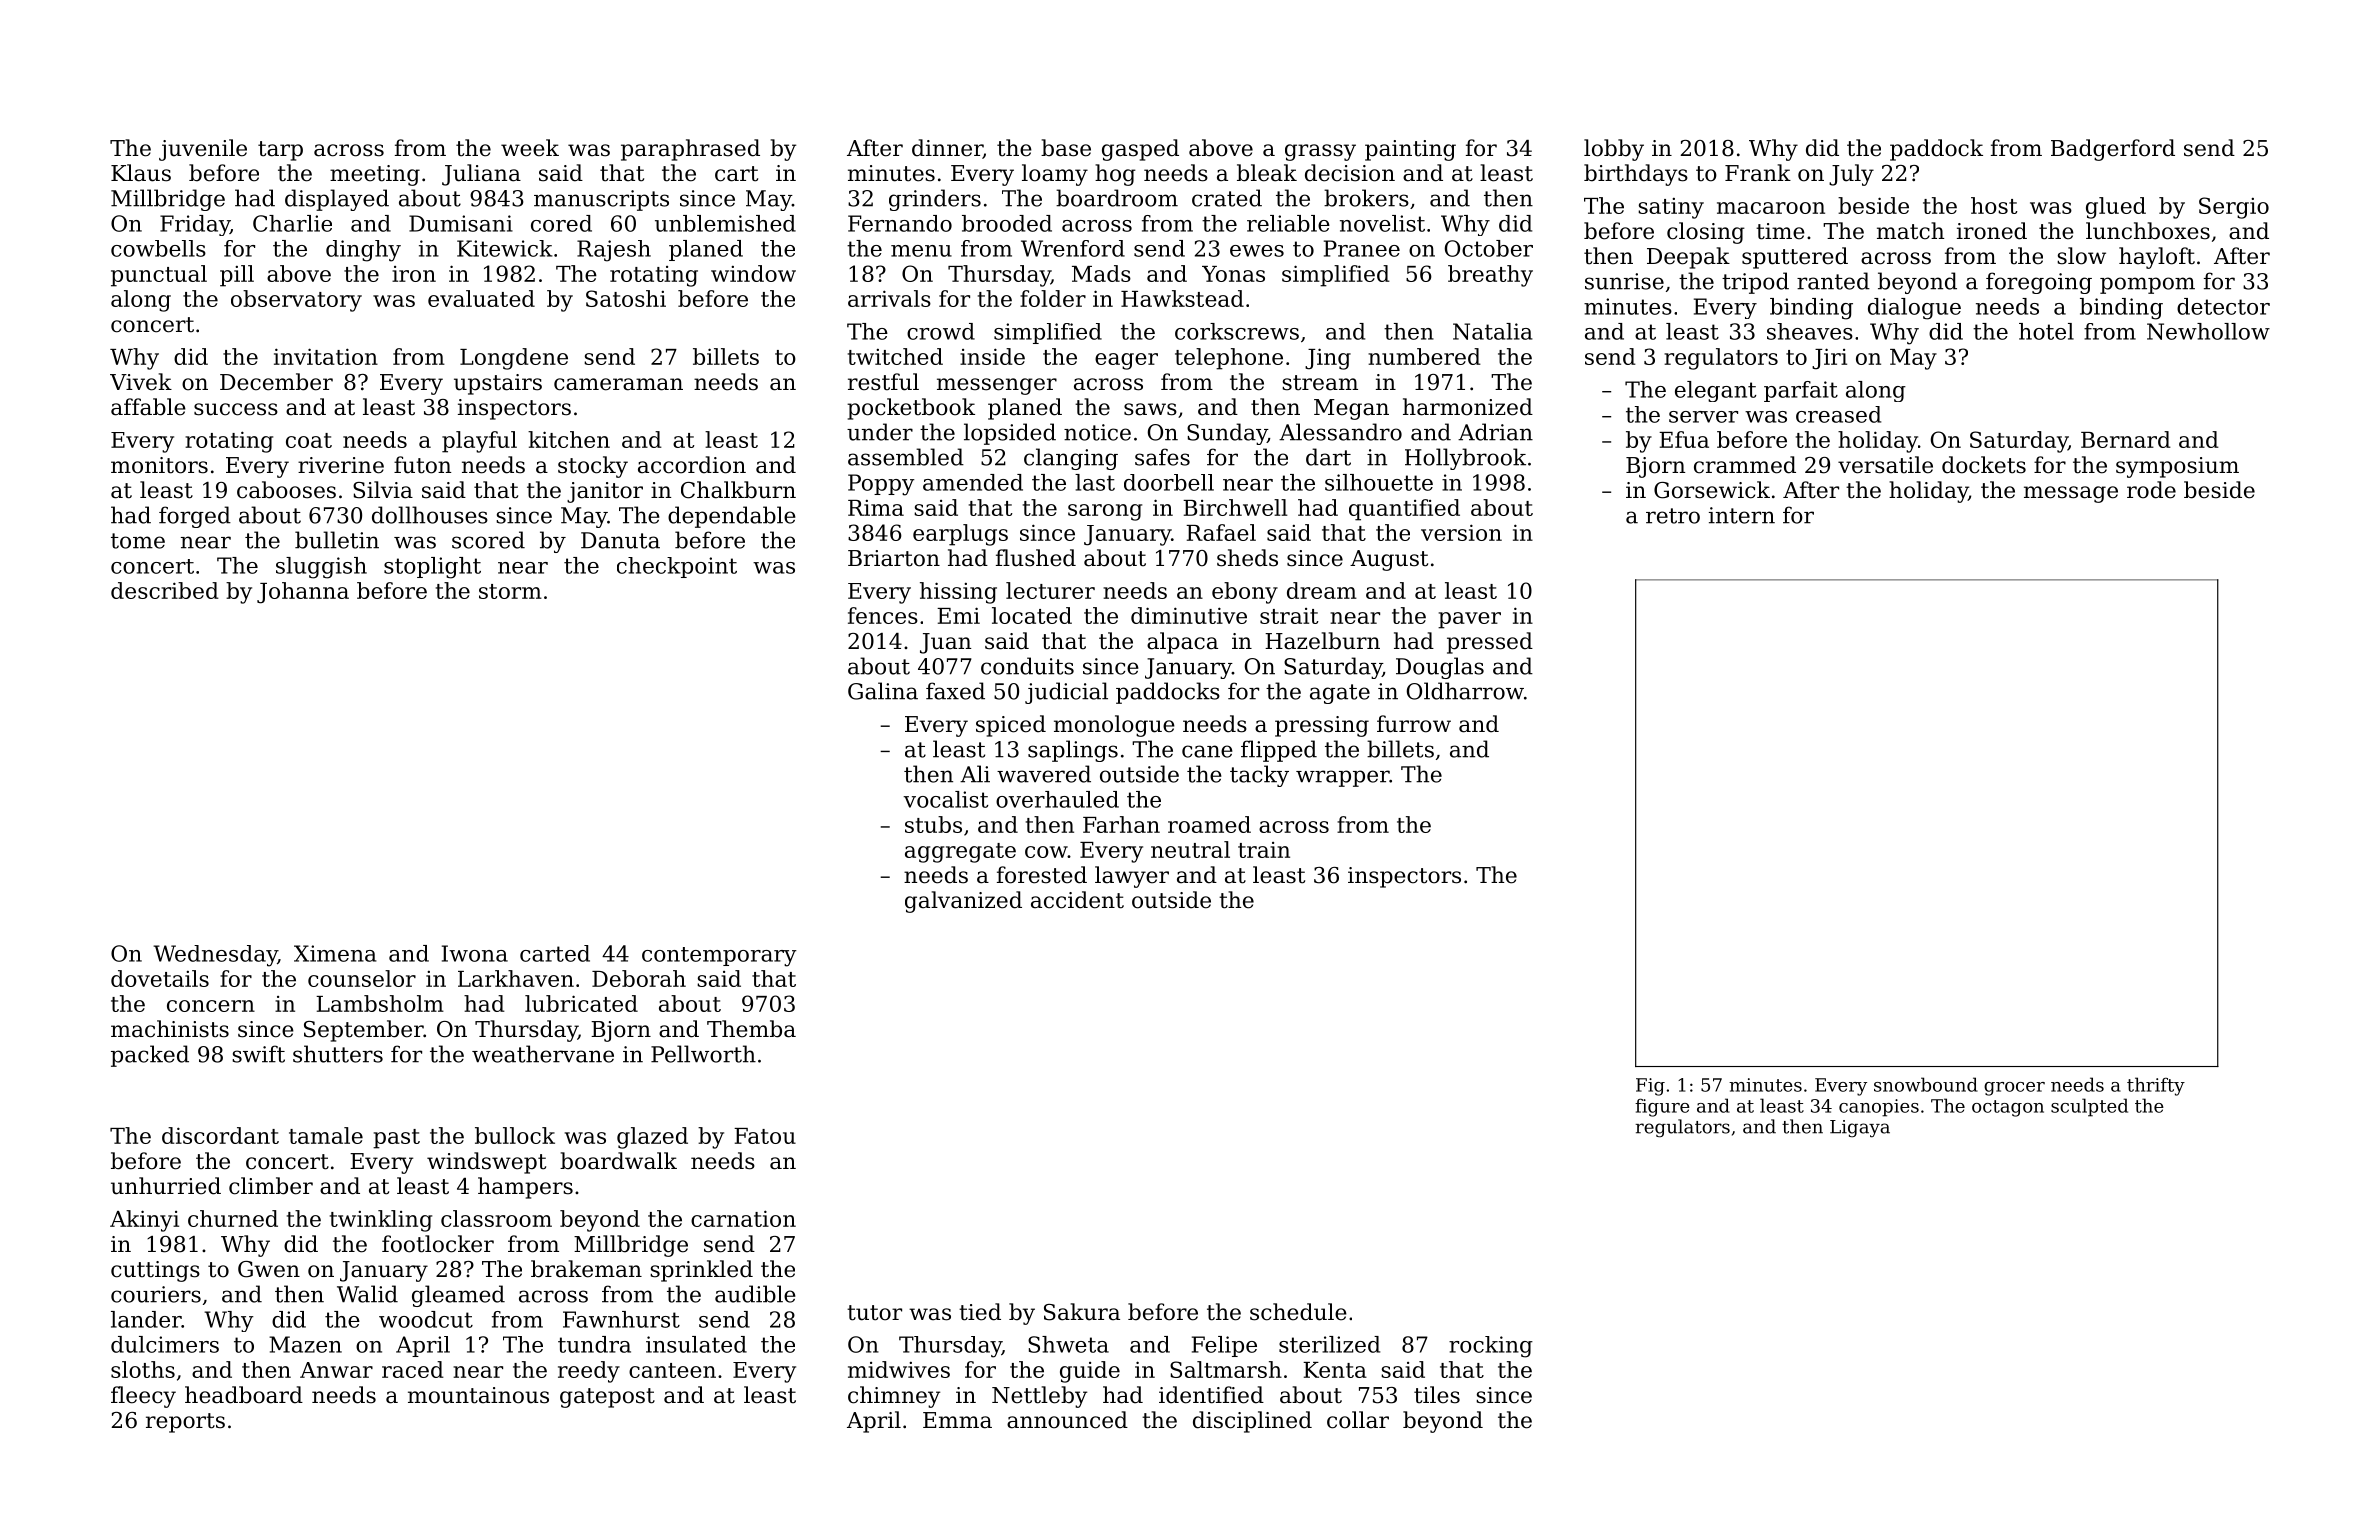 The height and width of the page is (1540, 2380). Describe the element at coordinates (701, 1271) in the page. I see `sprinkled` at that location.
